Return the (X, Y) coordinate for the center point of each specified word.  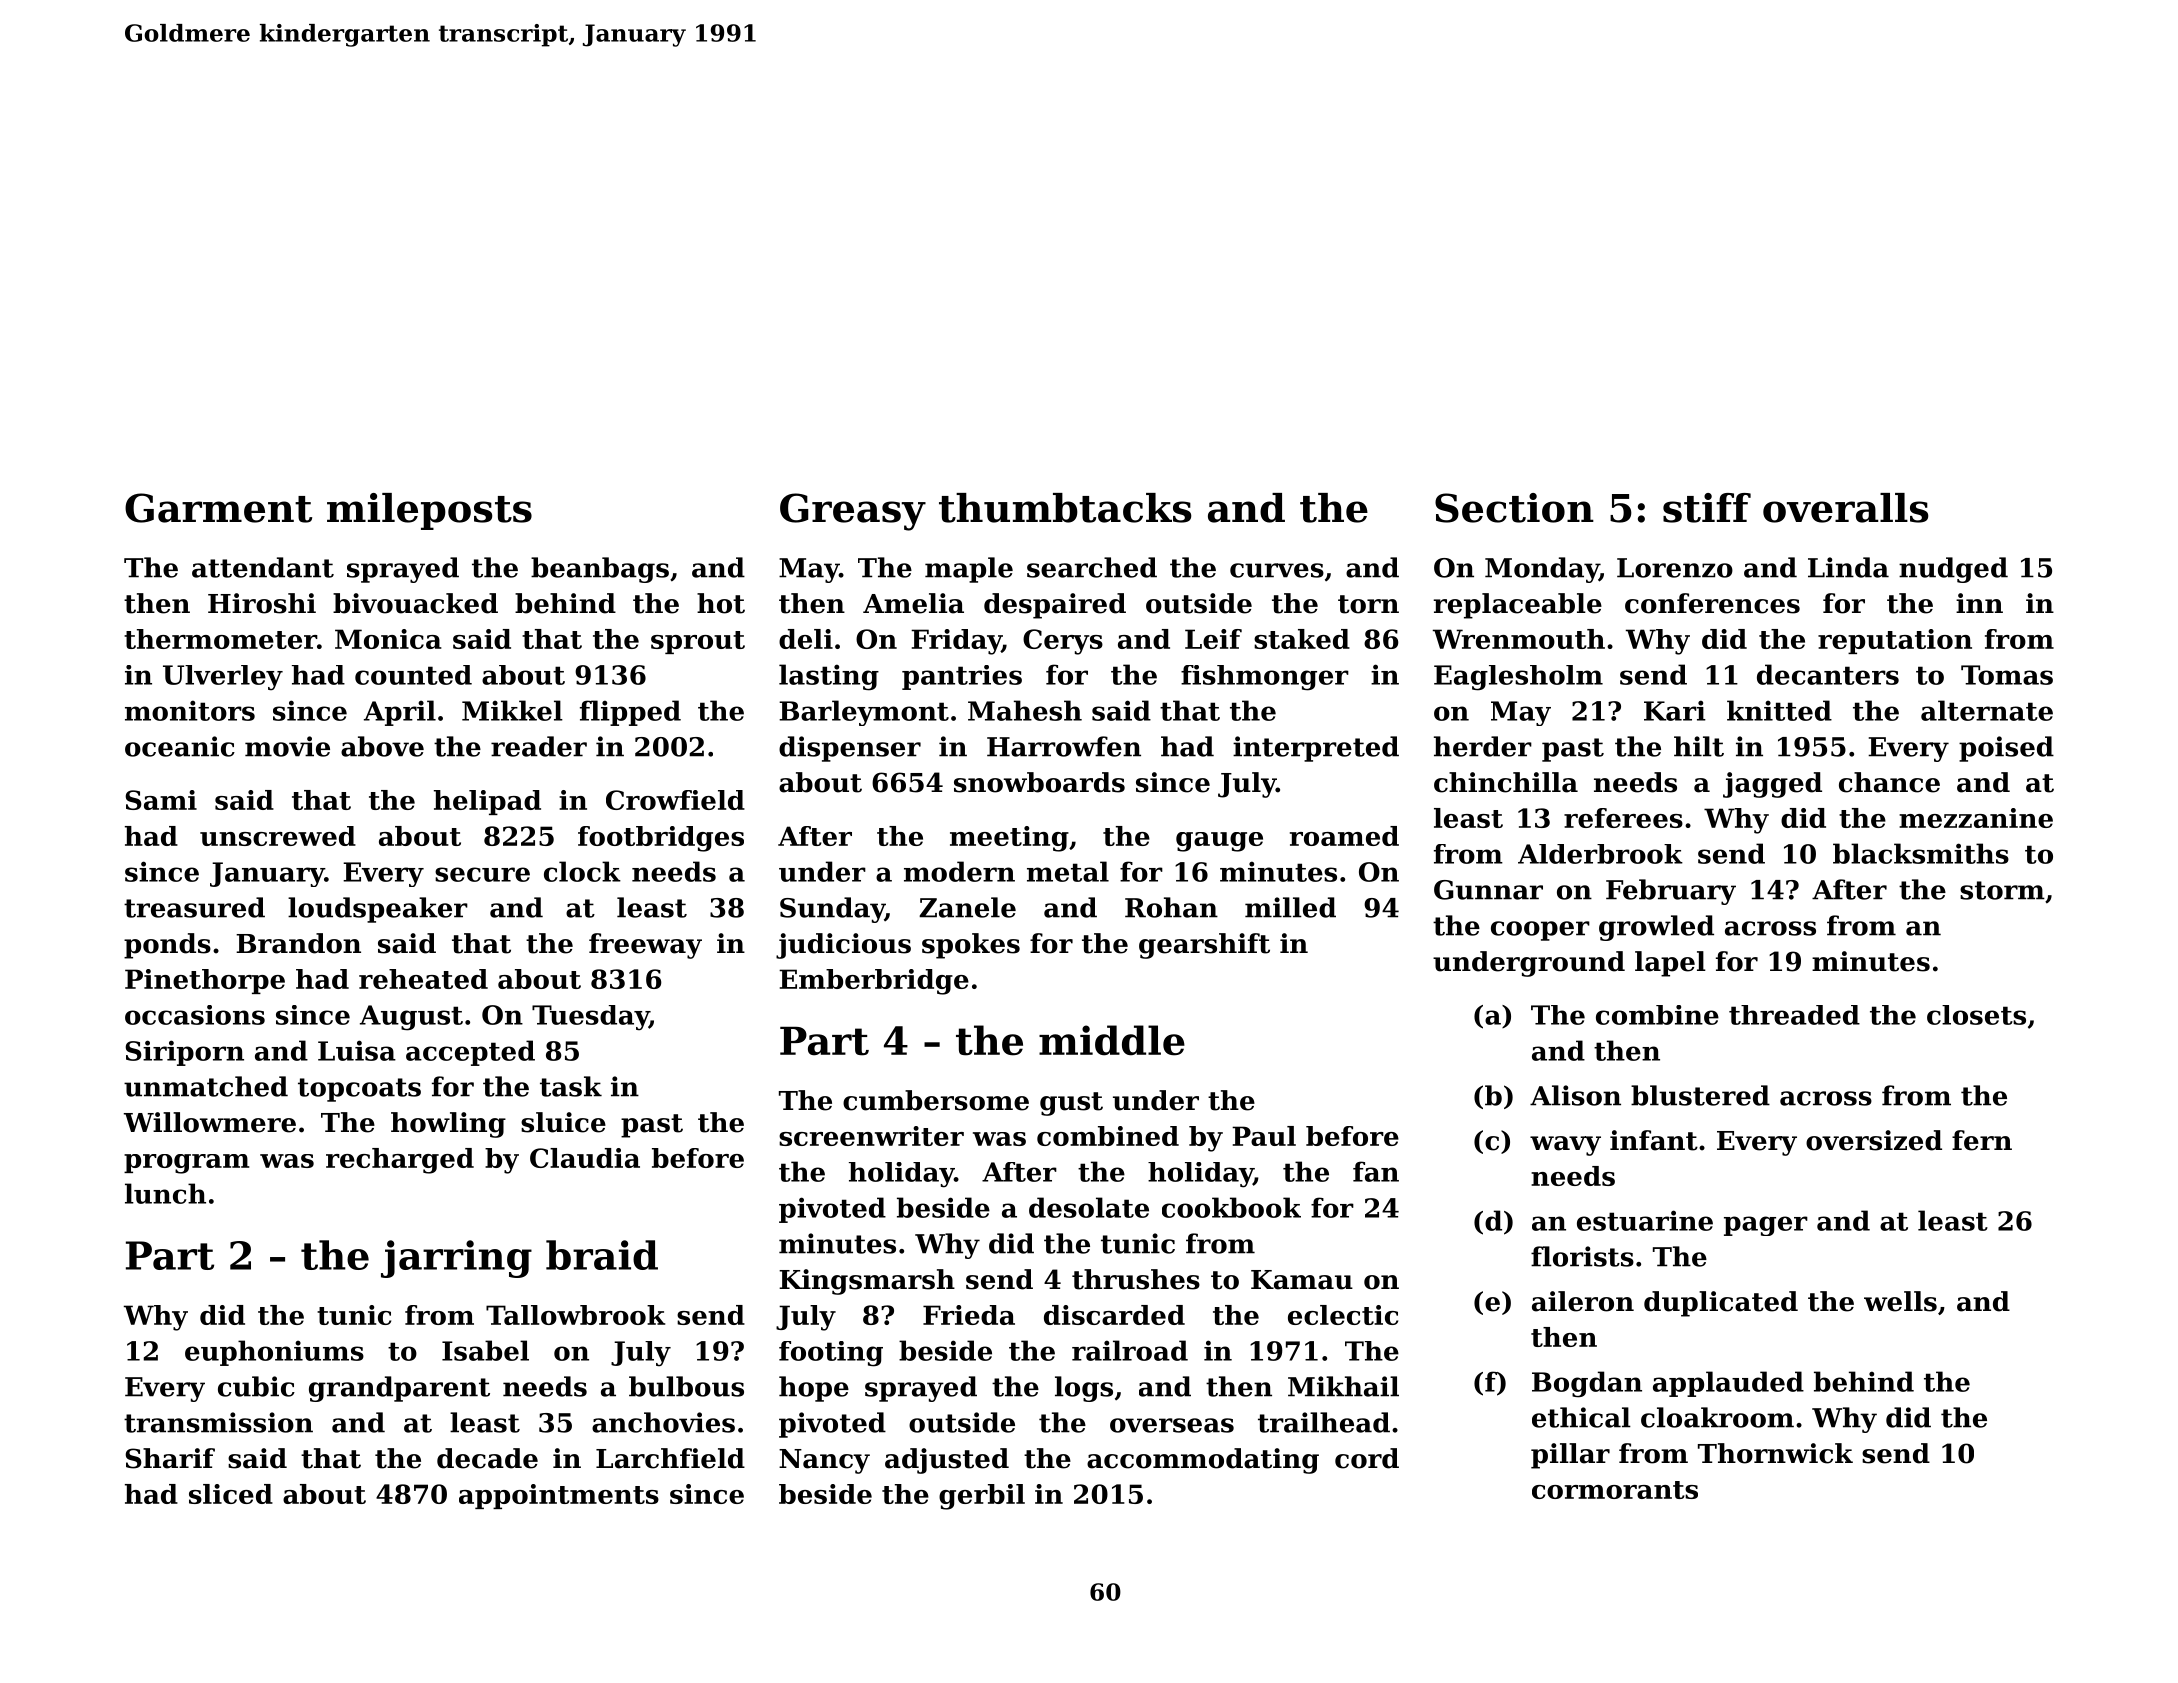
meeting (1009, 839)
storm (2002, 890)
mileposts (429, 511)
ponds (167, 946)
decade (487, 1458)
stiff (1707, 508)
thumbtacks (1065, 508)
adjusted (947, 1461)
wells (1900, 1301)
